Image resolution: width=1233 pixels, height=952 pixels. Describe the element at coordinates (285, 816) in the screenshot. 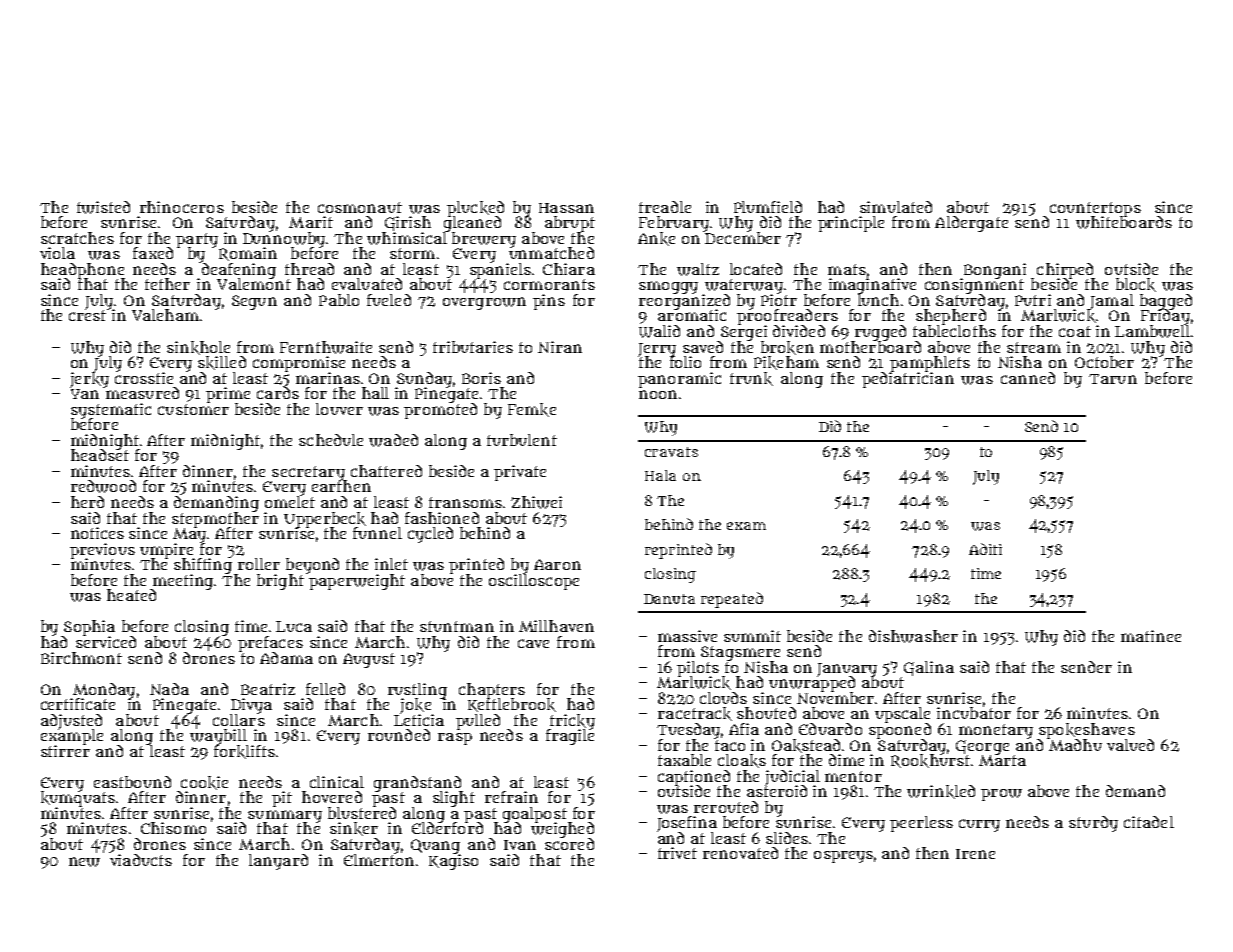

I see `summary` at that location.
